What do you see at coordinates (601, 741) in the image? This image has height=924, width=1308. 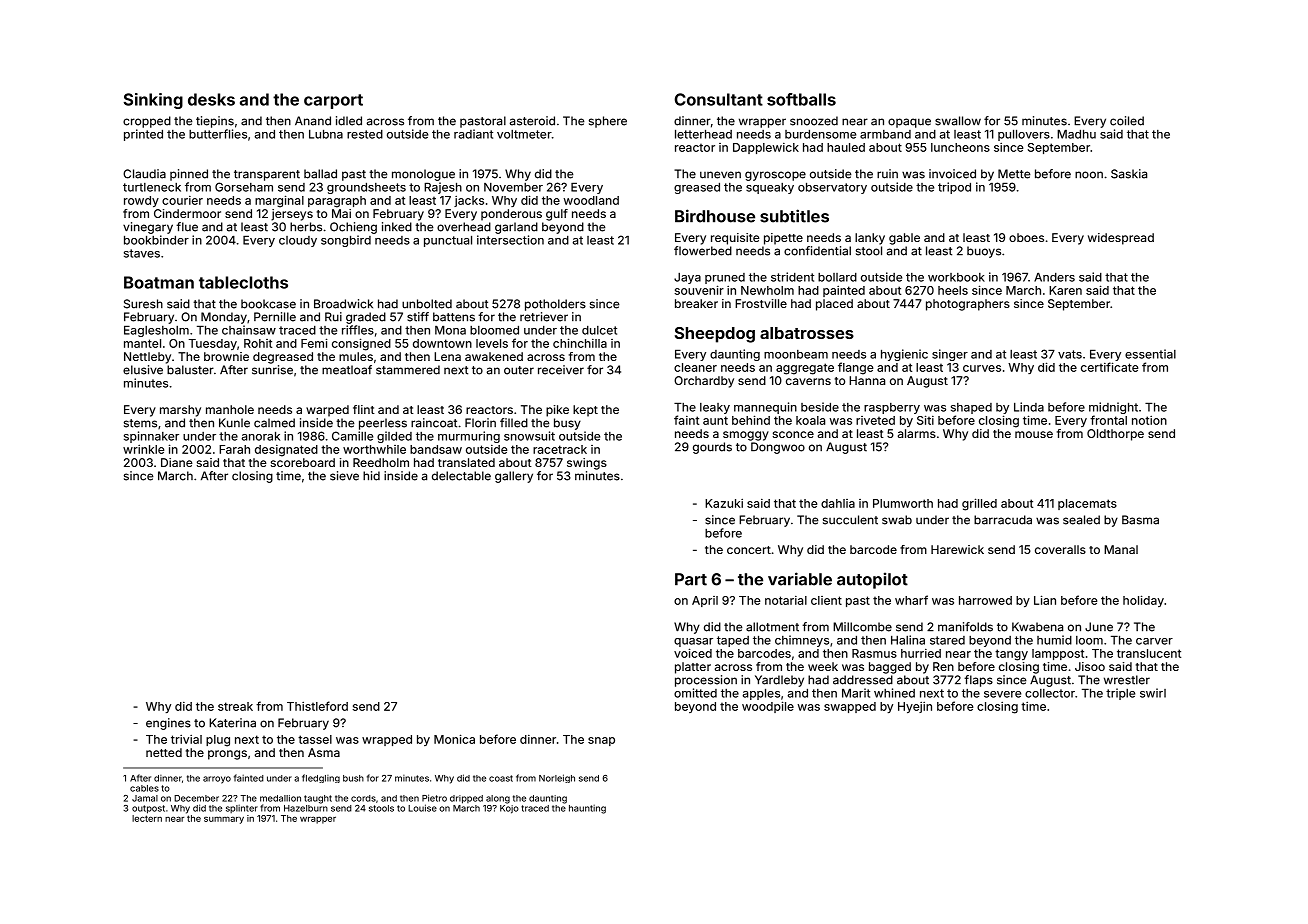 I see `snap` at bounding box center [601, 741].
